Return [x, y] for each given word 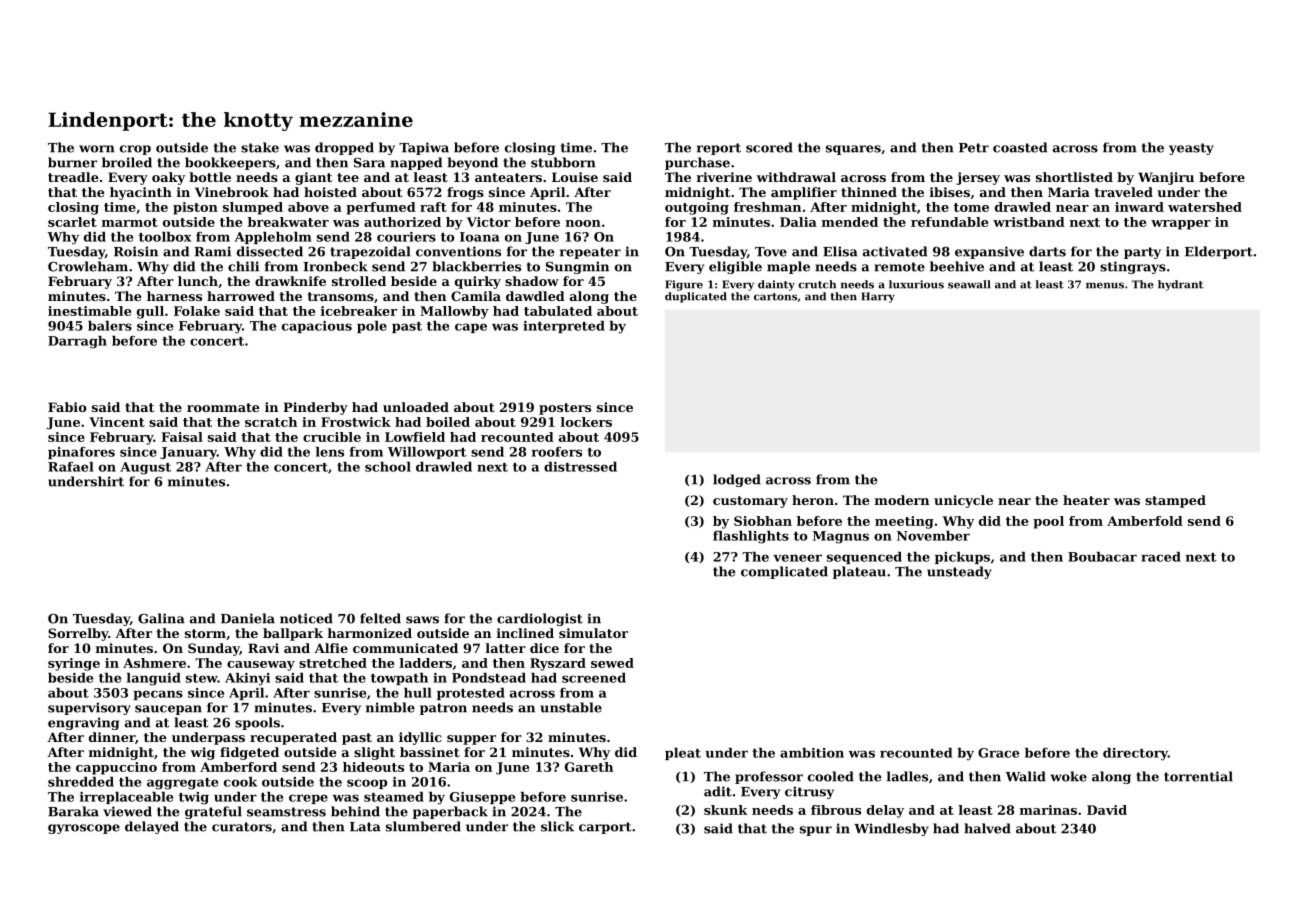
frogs [465, 193]
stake [260, 147]
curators [242, 827]
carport [605, 828]
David [1107, 810]
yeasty [1191, 149]
